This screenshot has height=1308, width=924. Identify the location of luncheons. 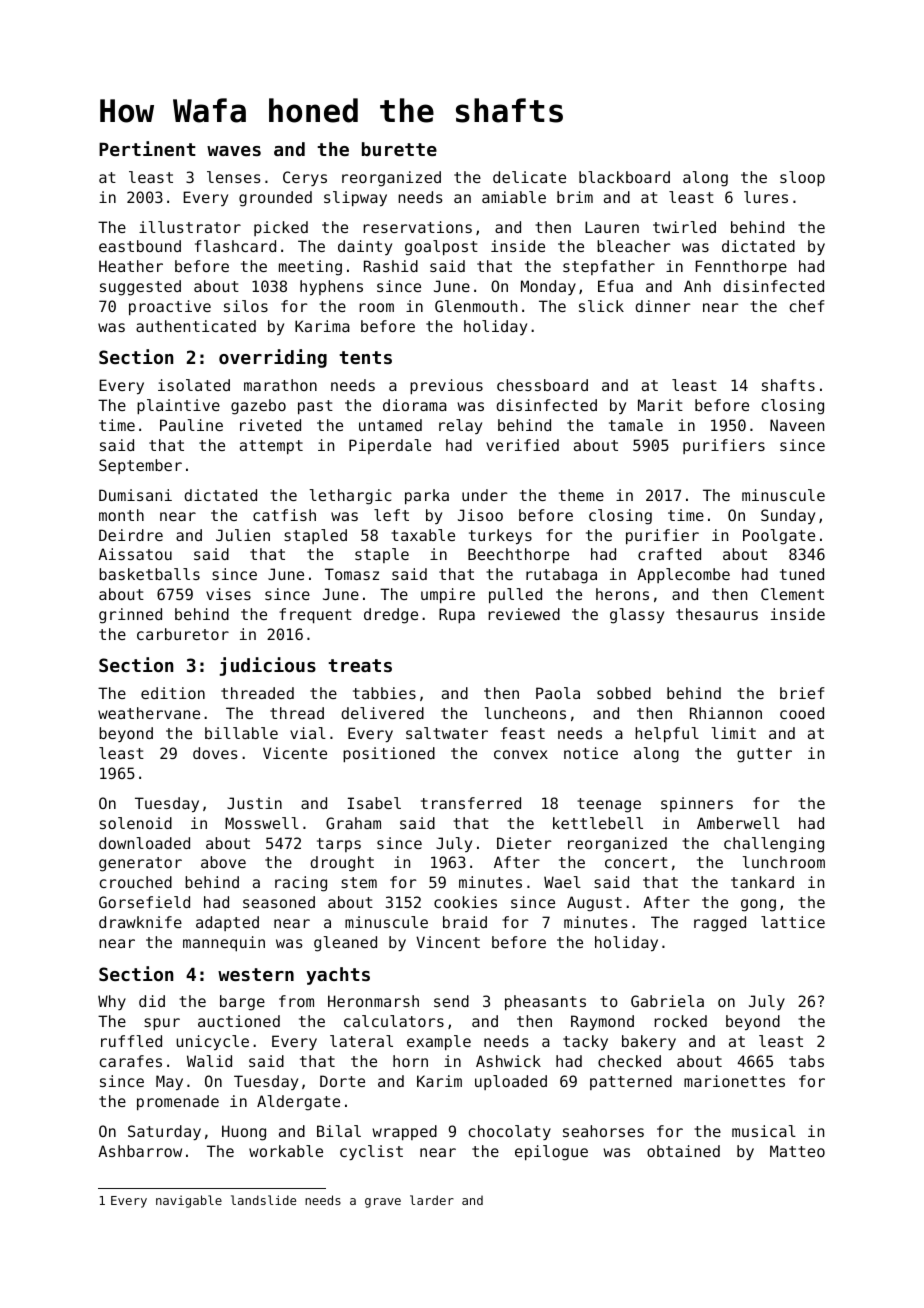
(525, 713).
